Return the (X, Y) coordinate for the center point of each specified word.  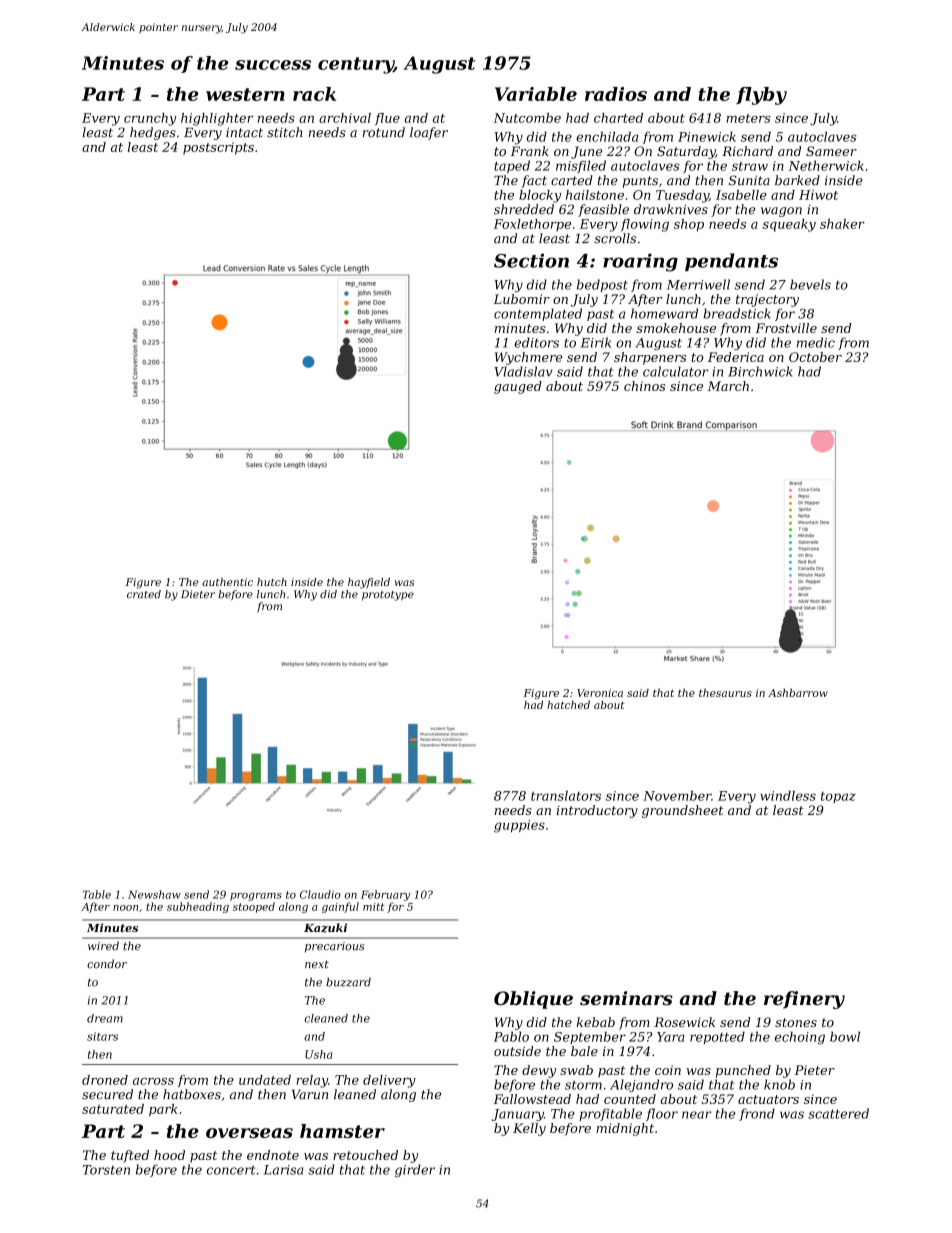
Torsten (106, 1170)
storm (583, 1085)
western (245, 94)
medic (816, 342)
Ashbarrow (798, 693)
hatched (568, 705)
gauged (518, 387)
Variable (536, 94)
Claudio (320, 894)
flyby (761, 96)
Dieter (198, 594)
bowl (845, 1036)
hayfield (369, 583)
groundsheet (682, 811)
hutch (272, 582)
